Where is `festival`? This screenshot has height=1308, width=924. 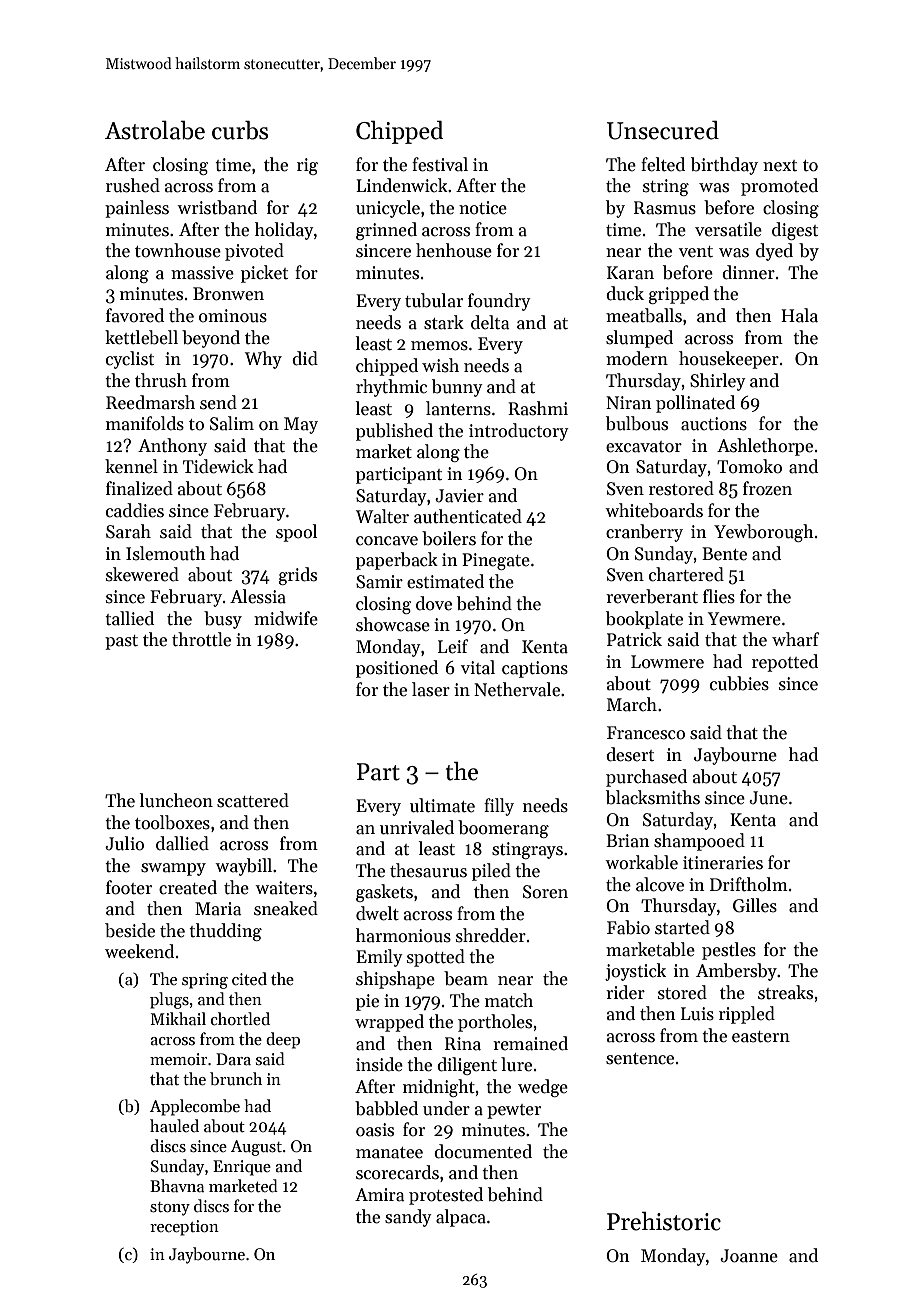 festival is located at coordinates (440, 164).
